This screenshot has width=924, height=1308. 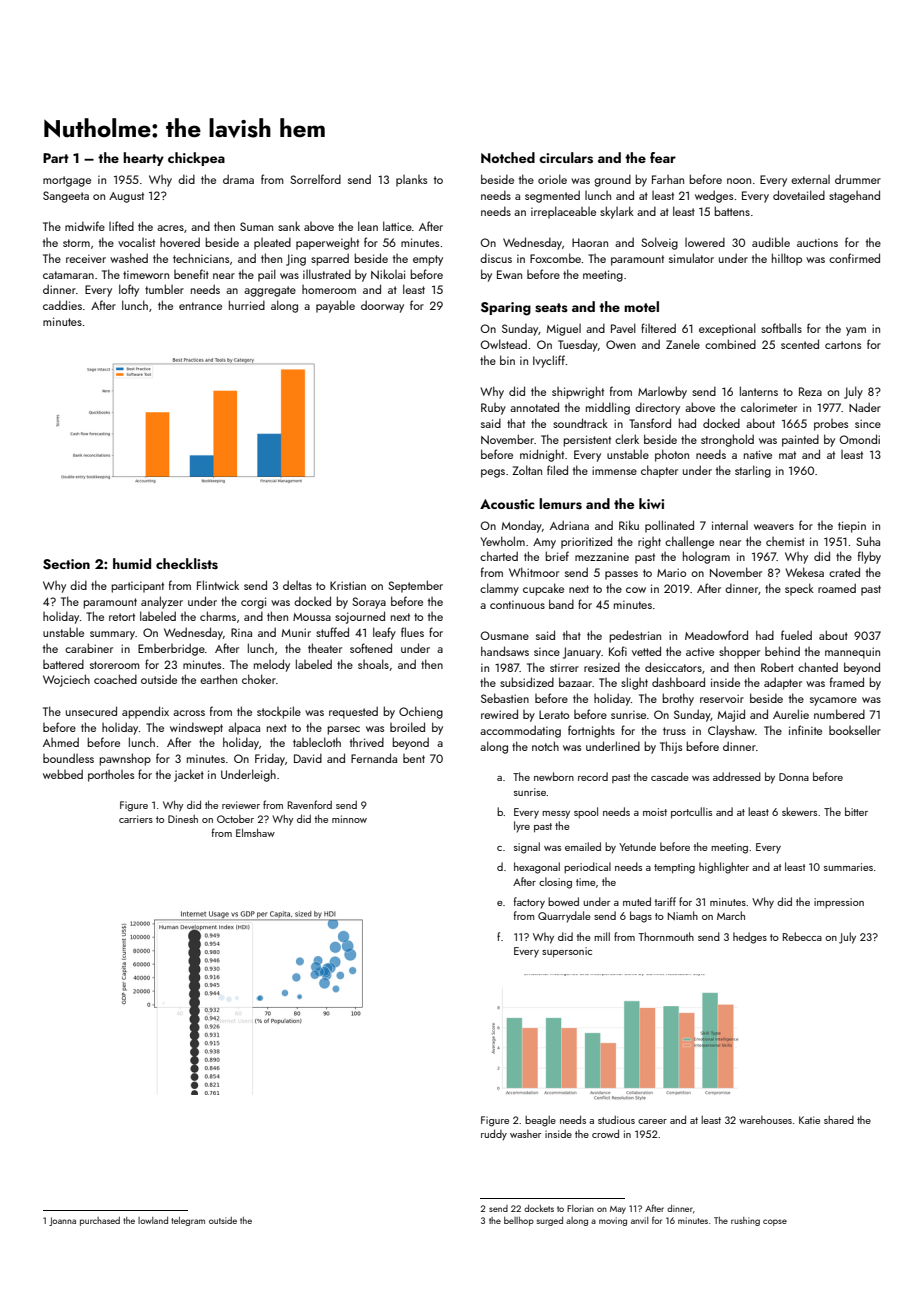 I want to click on lyre, so click(x=522, y=827).
